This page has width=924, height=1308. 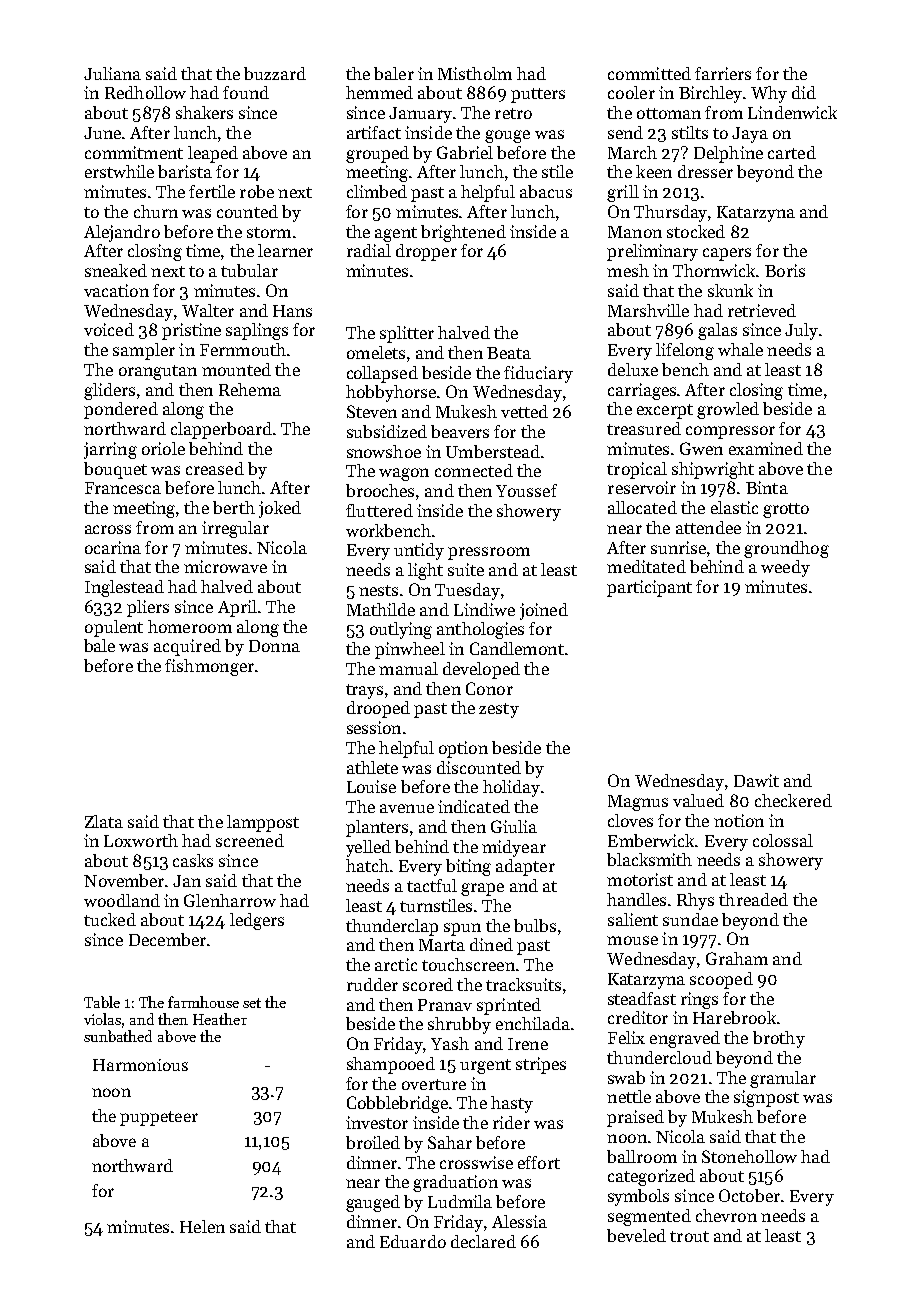 I want to click on Dawit, so click(x=756, y=780).
